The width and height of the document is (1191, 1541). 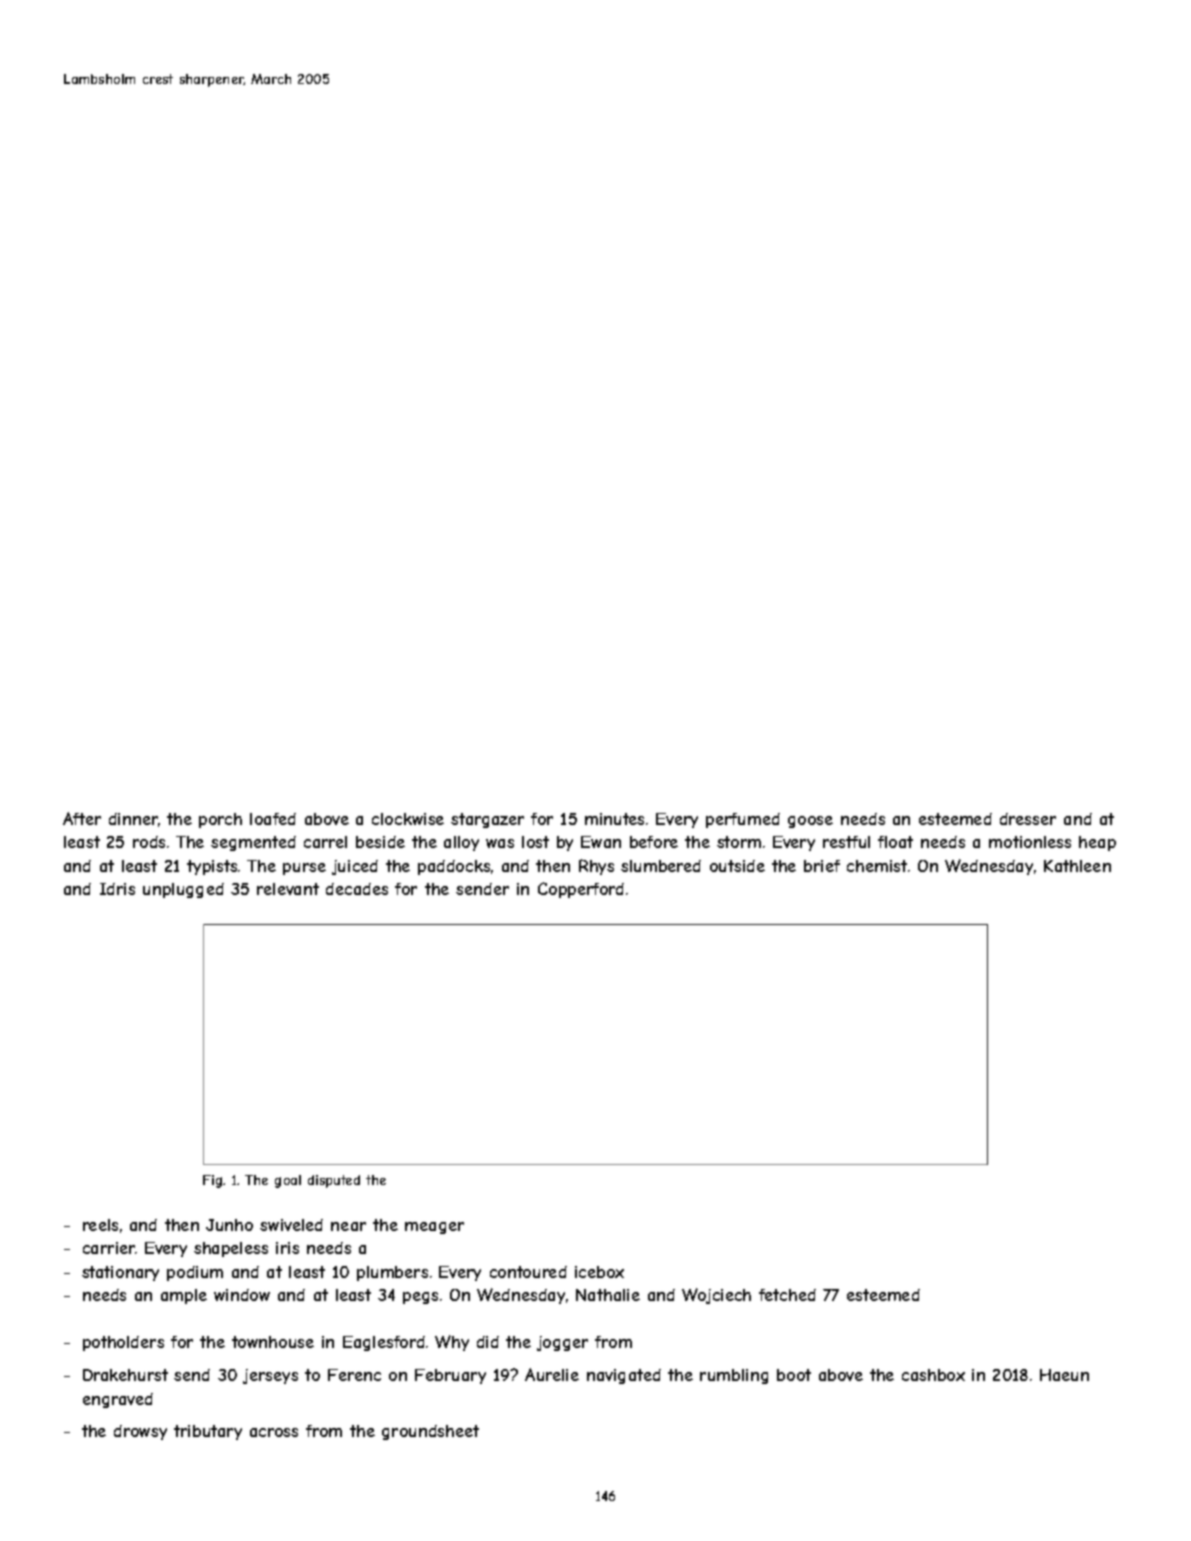 I want to click on window, so click(x=242, y=1295).
